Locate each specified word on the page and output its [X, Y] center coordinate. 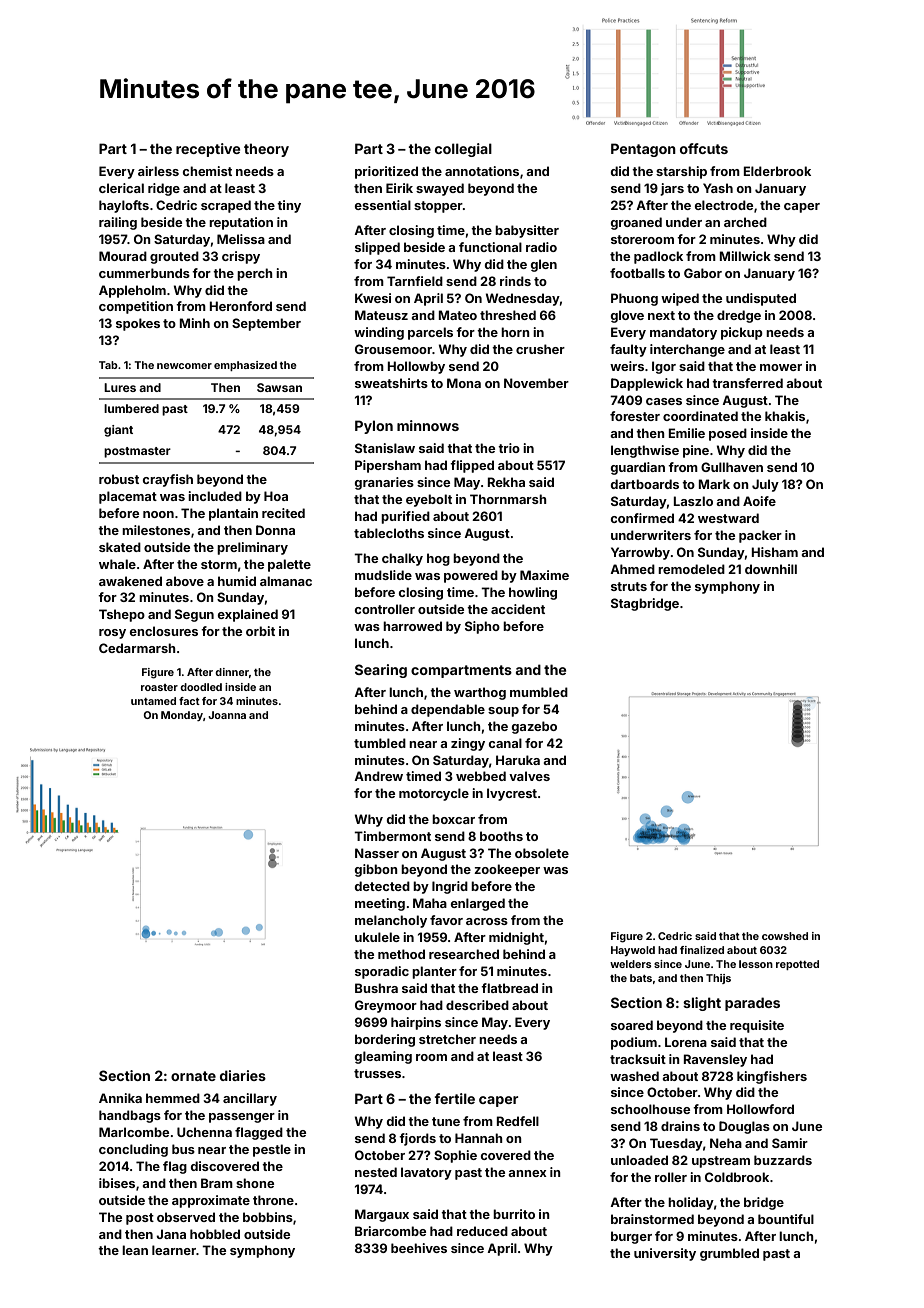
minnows [428, 425]
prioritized [386, 172]
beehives [419, 1248]
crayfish [167, 480]
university [665, 1254]
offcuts [704, 148]
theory [266, 150]
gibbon [376, 870]
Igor [664, 367]
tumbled [380, 743]
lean [135, 1250]
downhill [771, 569]
